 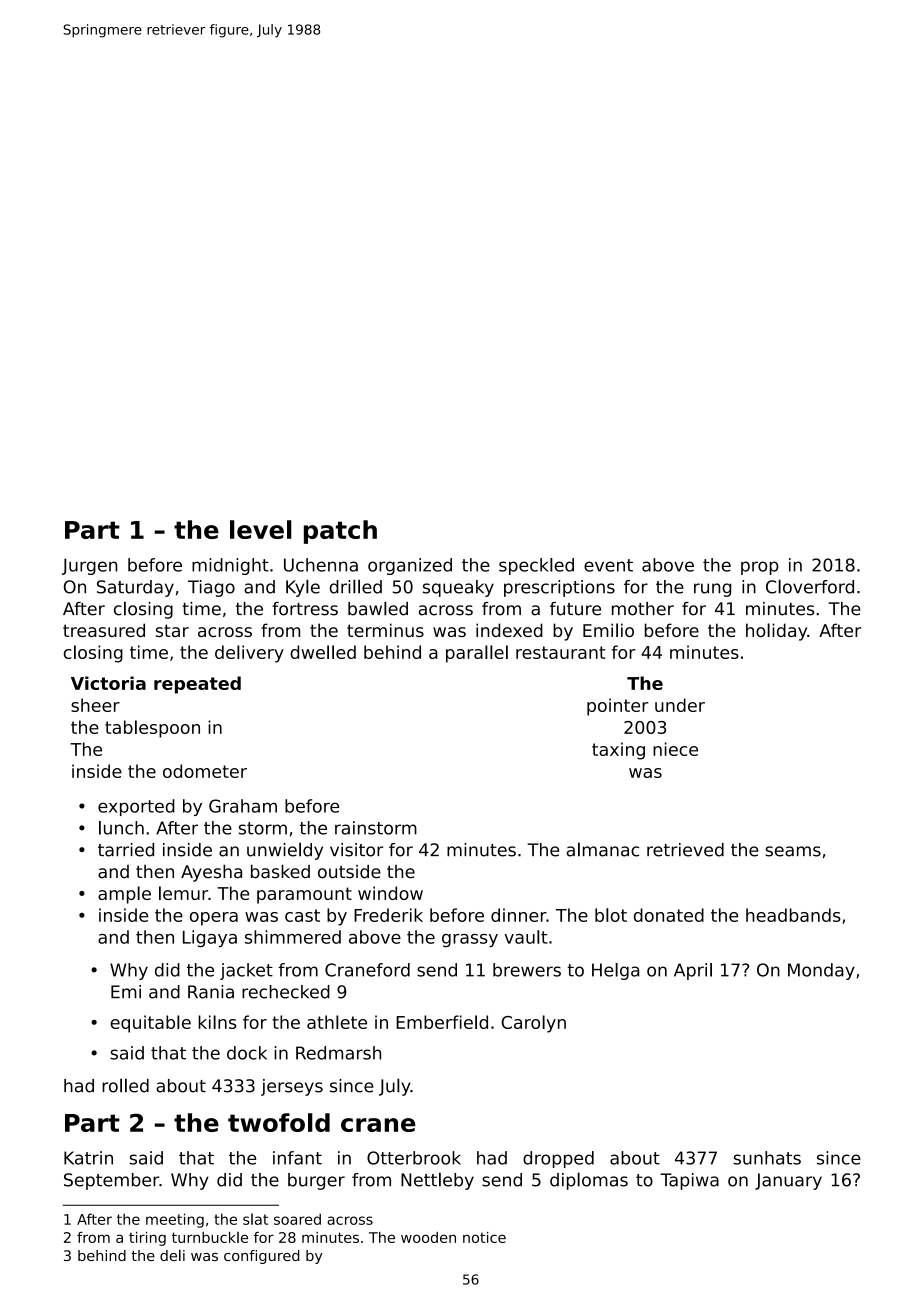 I want to click on seams, so click(x=793, y=851).
